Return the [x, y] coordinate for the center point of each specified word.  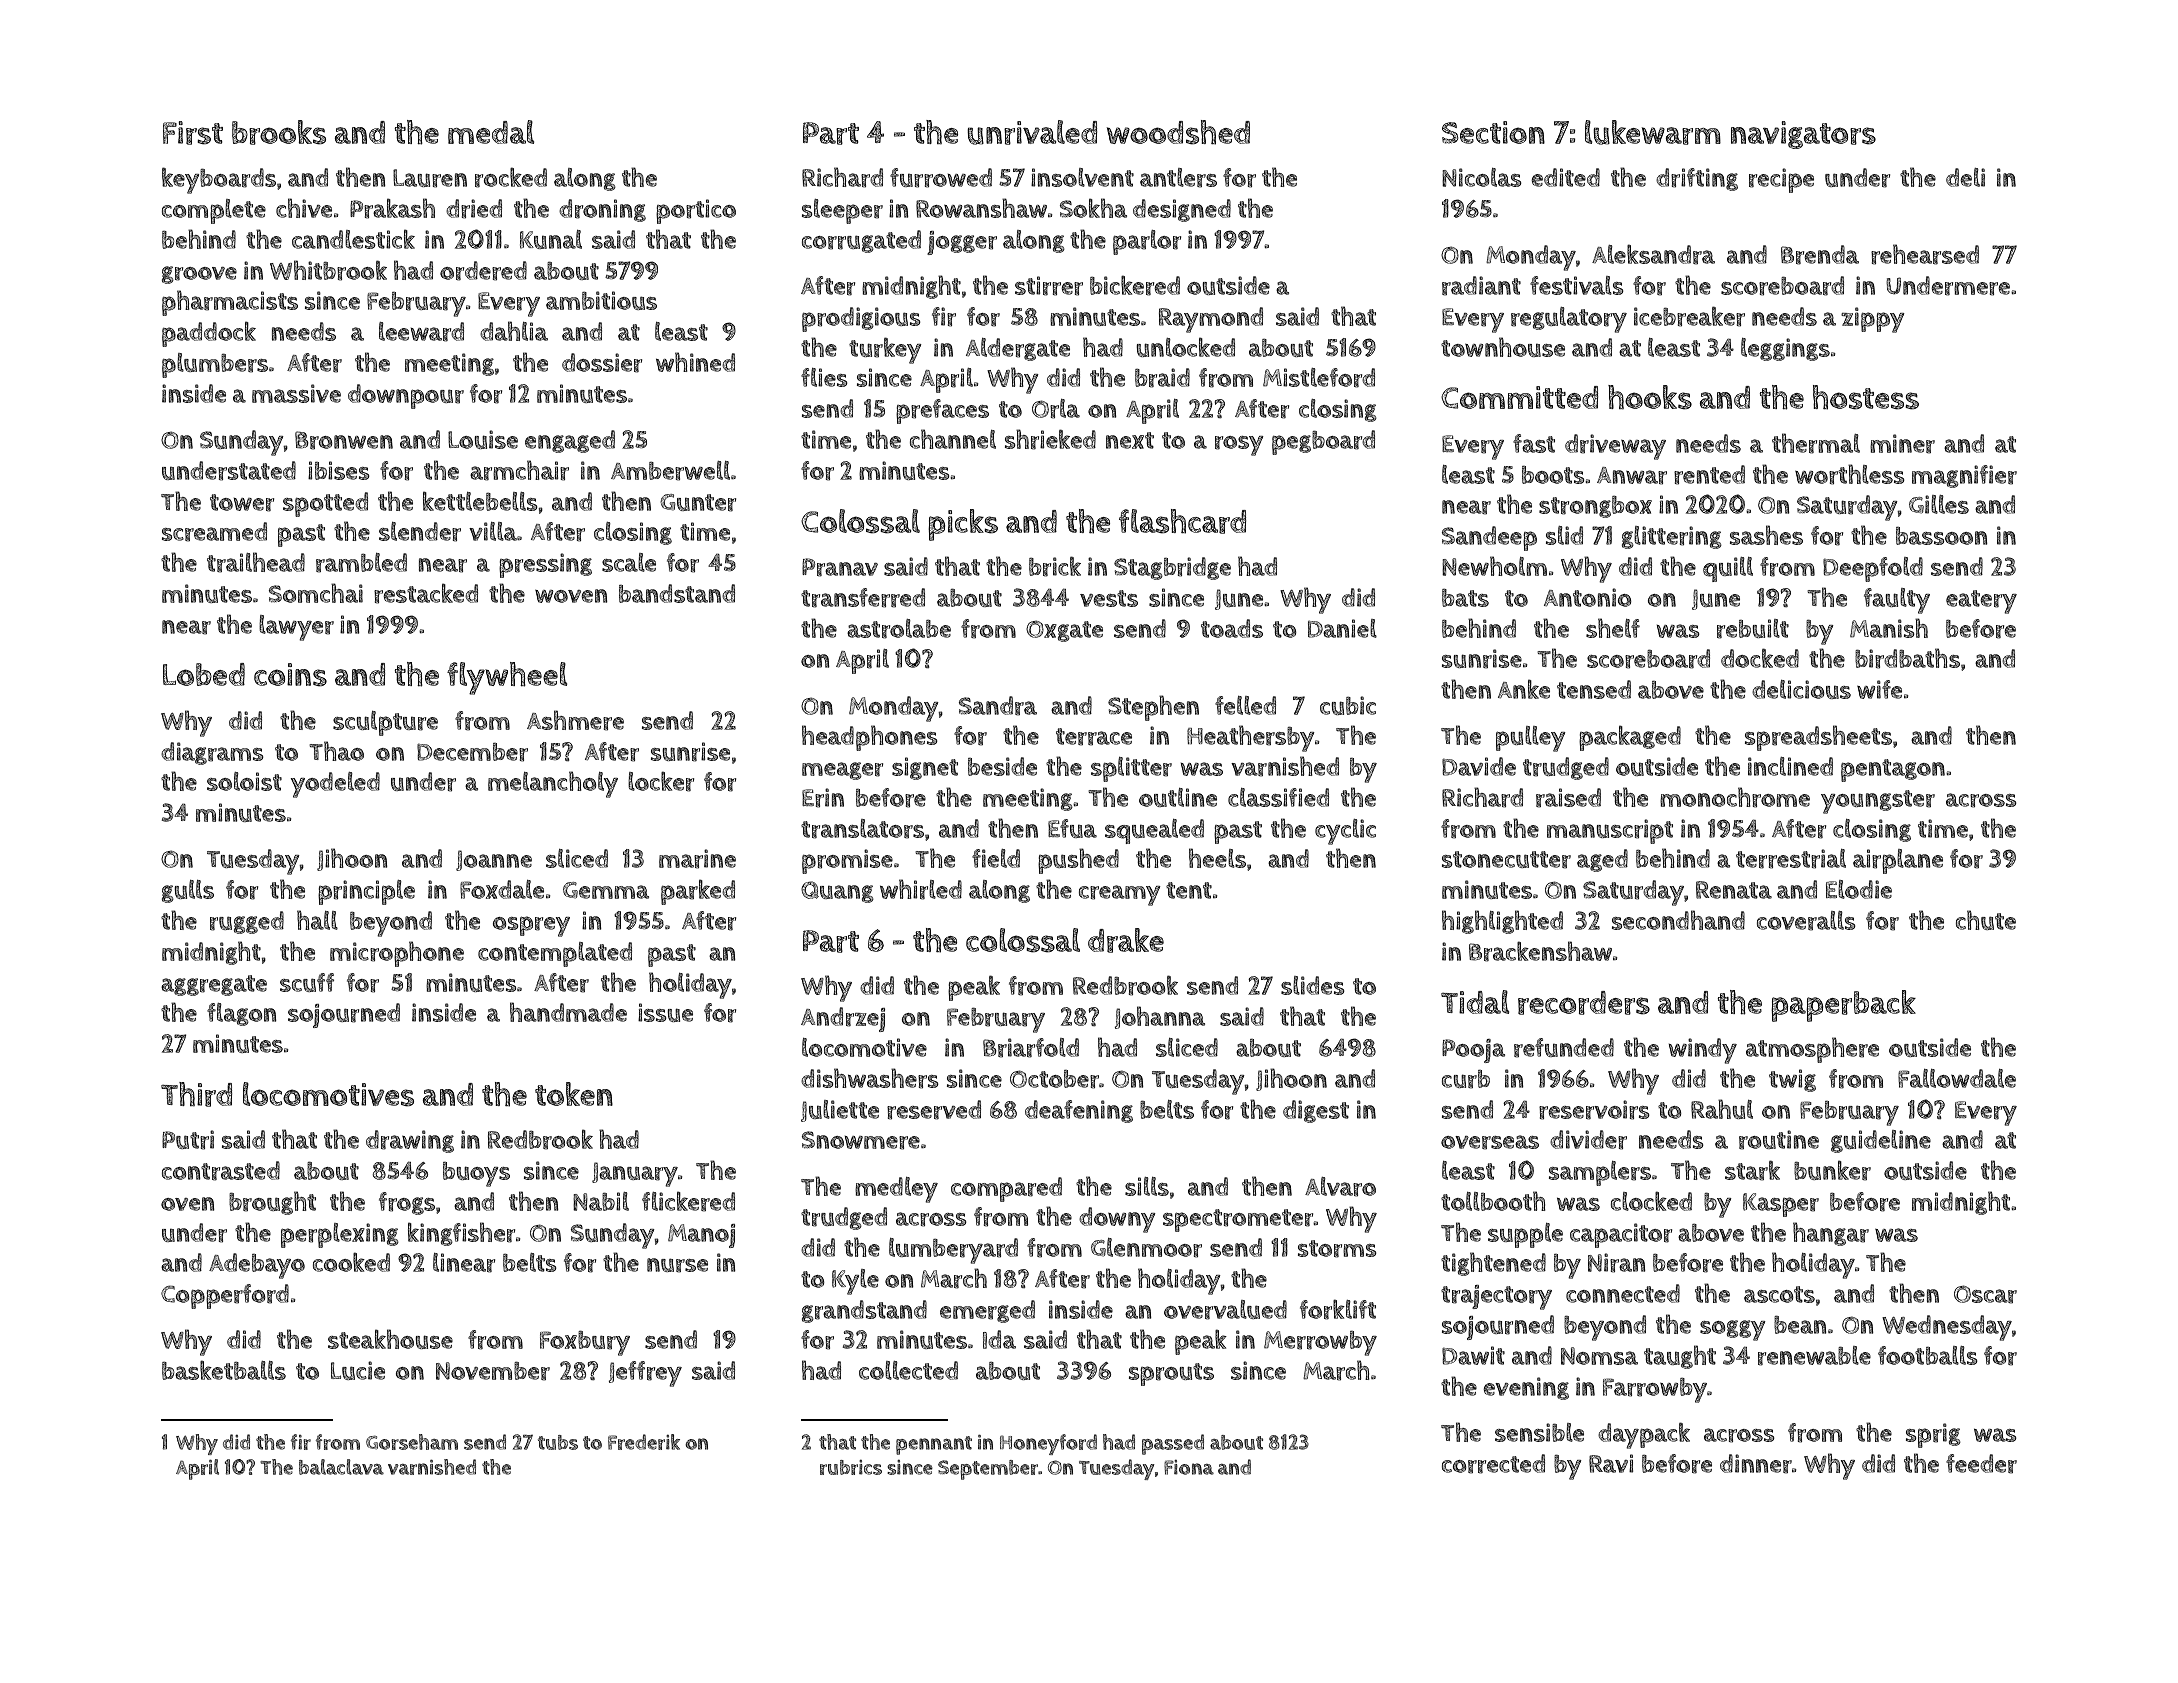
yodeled [335, 785]
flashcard [1182, 521]
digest [1316, 1111]
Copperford [225, 1296]
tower [242, 503]
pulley [1531, 739]
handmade [568, 1012]
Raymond [1211, 320]
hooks [1650, 397]
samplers [1600, 1173]
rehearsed [1925, 254]
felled [1245, 705]
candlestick [353, 239]
